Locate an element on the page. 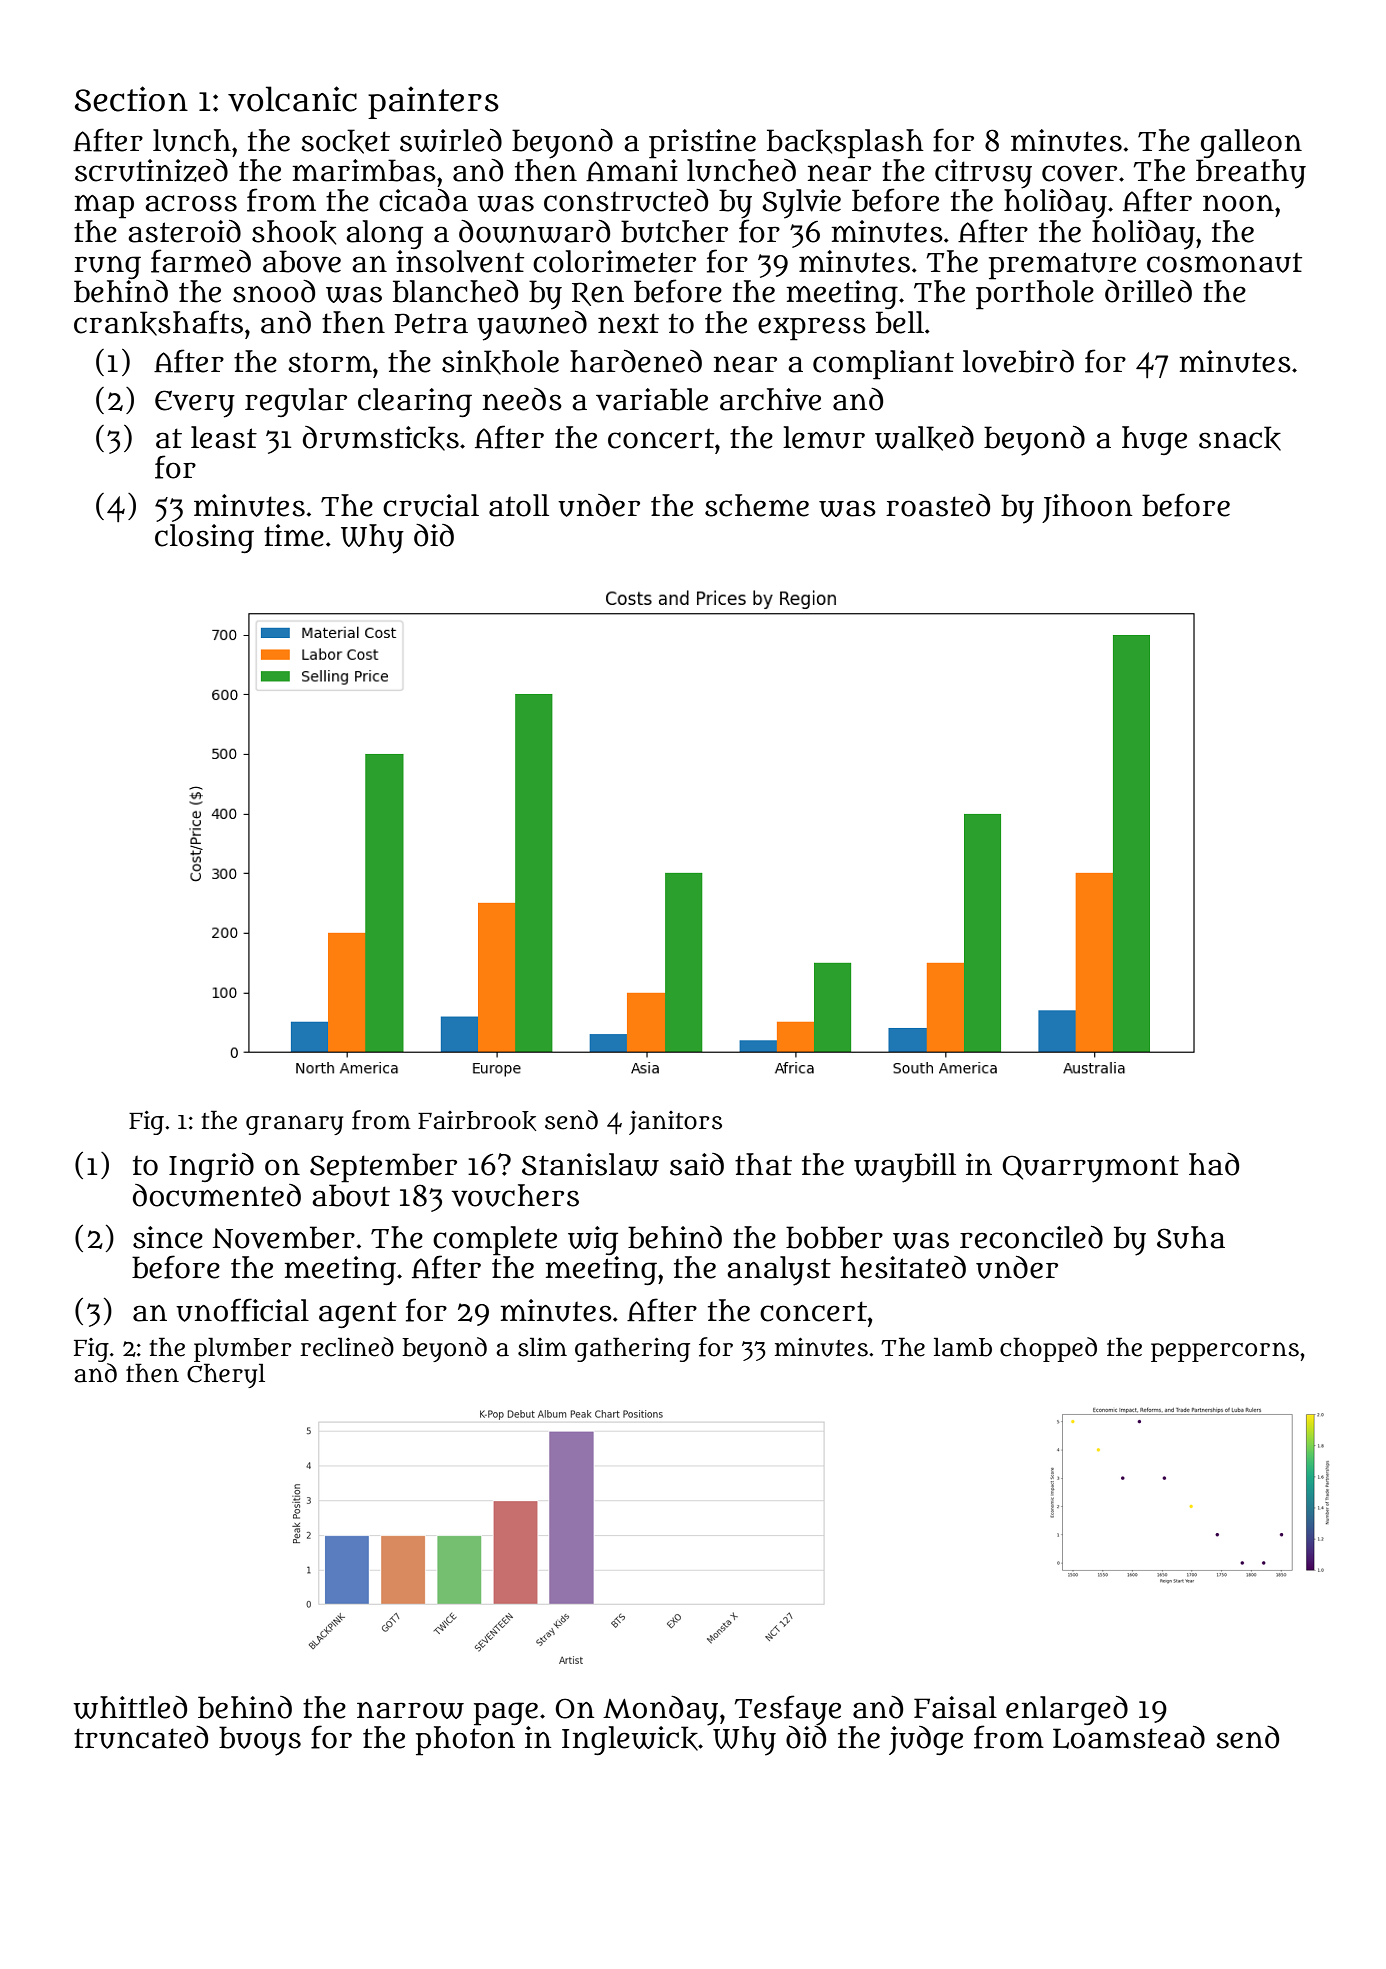 This page has width=1386, height=1969. swirled is located at coordinates (451, 140).
